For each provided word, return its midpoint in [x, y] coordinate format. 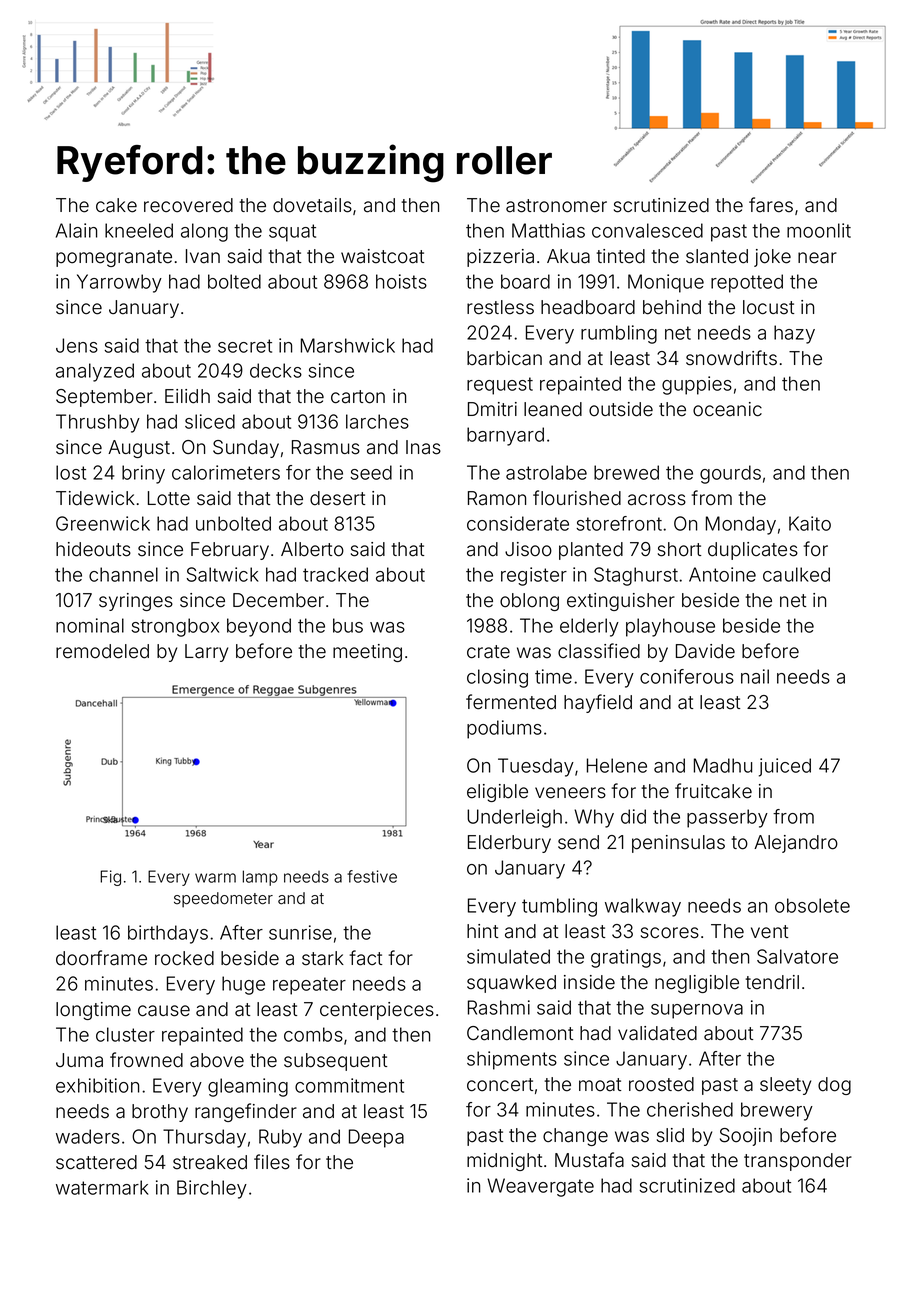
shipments [512, 1060]
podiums [504, 729]
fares [771, 205]
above [217, 1060]
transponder [798, 1162]
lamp [260, 878]
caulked [796, 574]
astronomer [556, 206]
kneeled [139, 230]
